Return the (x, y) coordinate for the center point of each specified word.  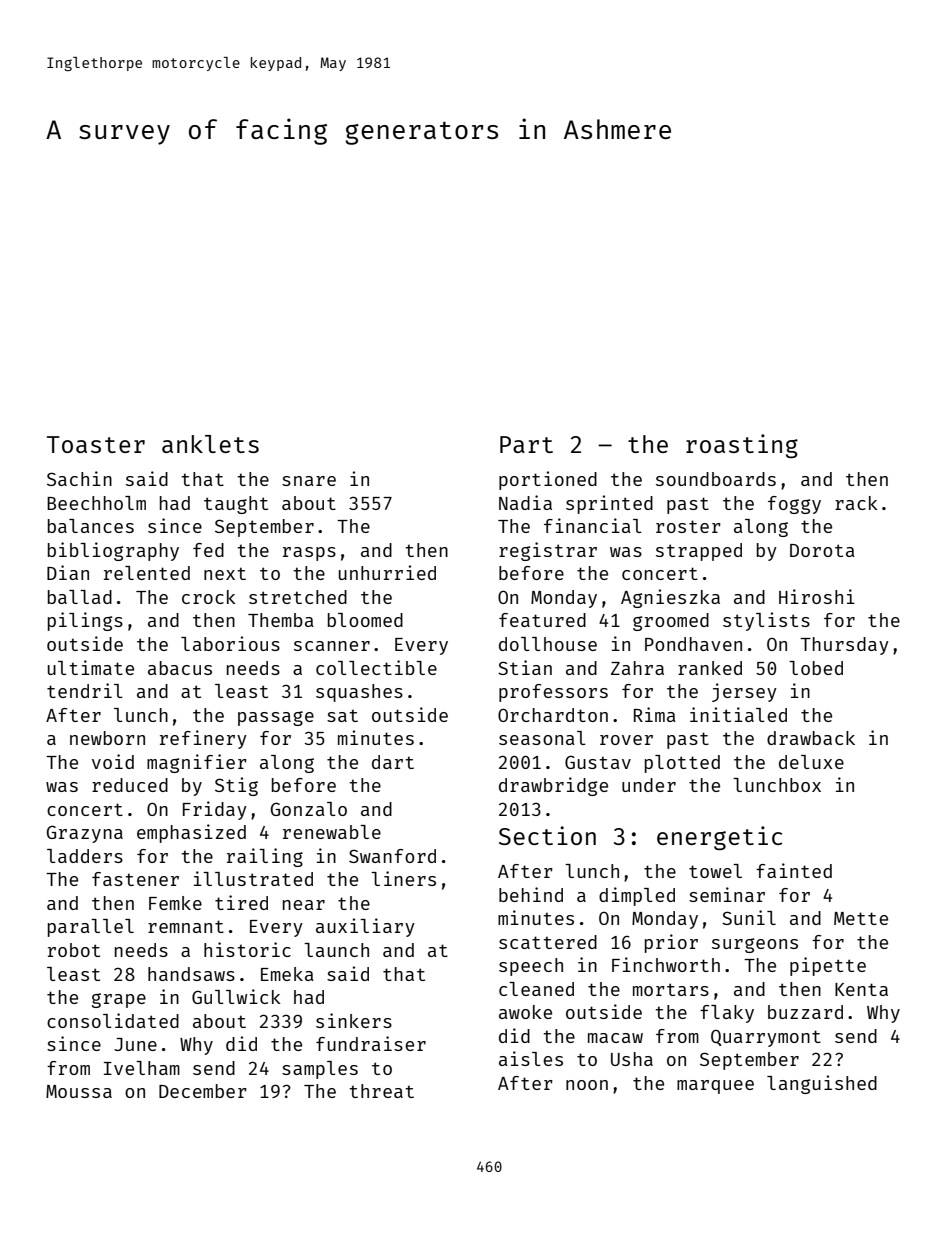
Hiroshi (817, 596)
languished (822, 1084)
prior (671, 943)
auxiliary (365, 927)
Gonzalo (309, 809)
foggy (794, 505)
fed (208, 550)
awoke (525, 1012)
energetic (719, 838)
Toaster (96, 444)
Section (547, 835)
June (135, 1044)
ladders (85, 856)
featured (542, 620)
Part (526, 444)
